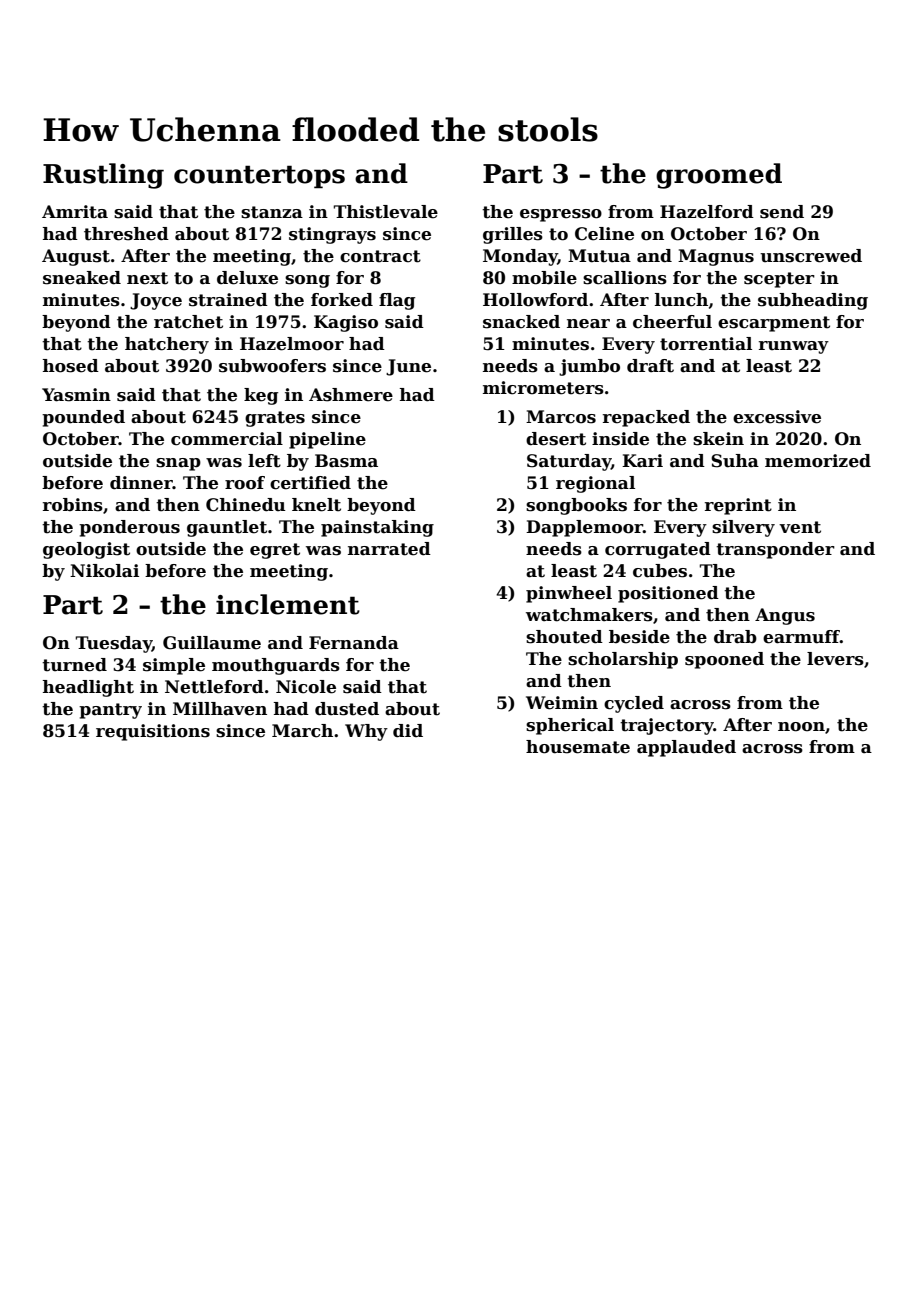 The width and height of the page is (924, 1308). I want to click on June, so click(408, 367).
